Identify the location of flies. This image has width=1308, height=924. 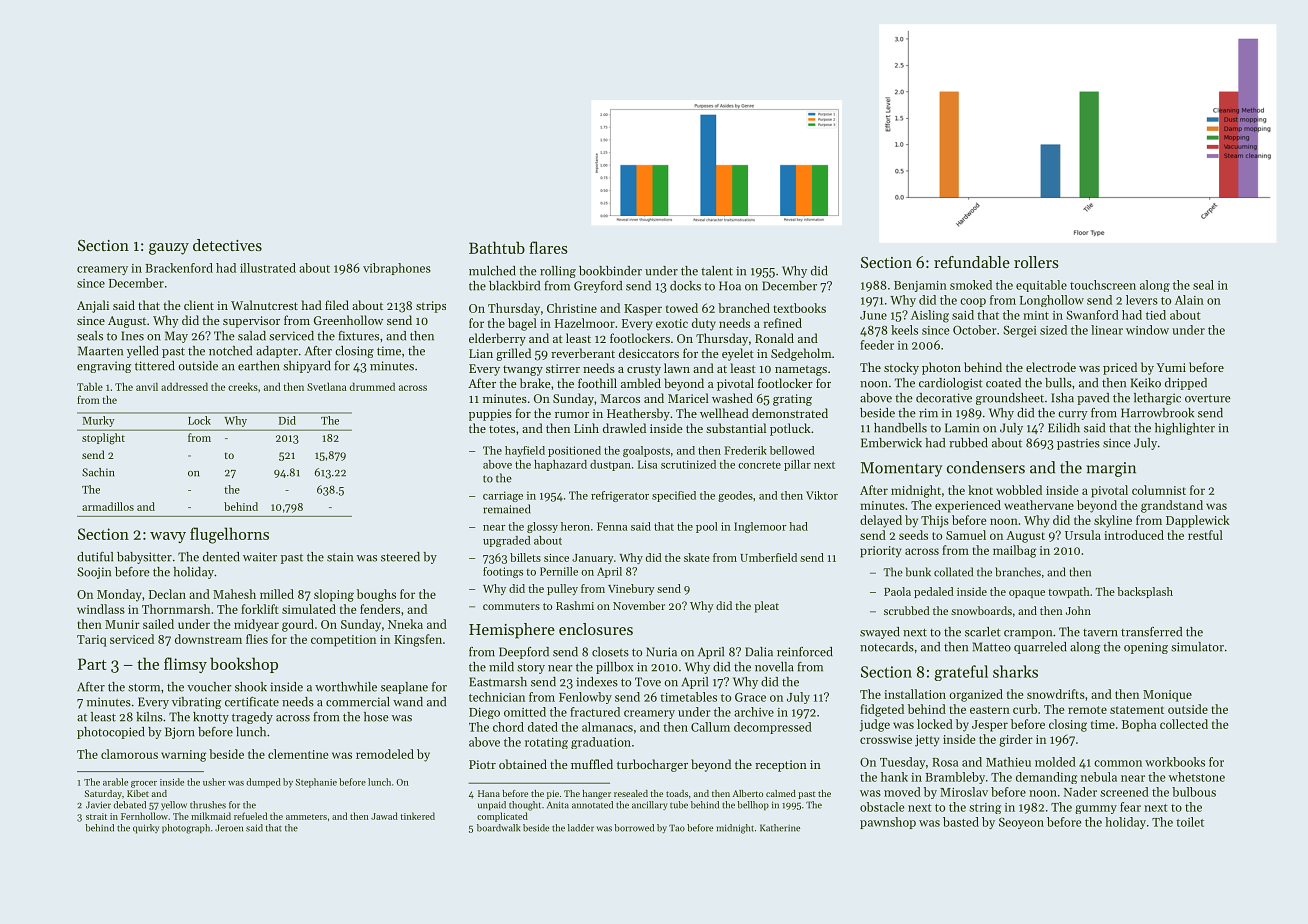
(257, 639).
